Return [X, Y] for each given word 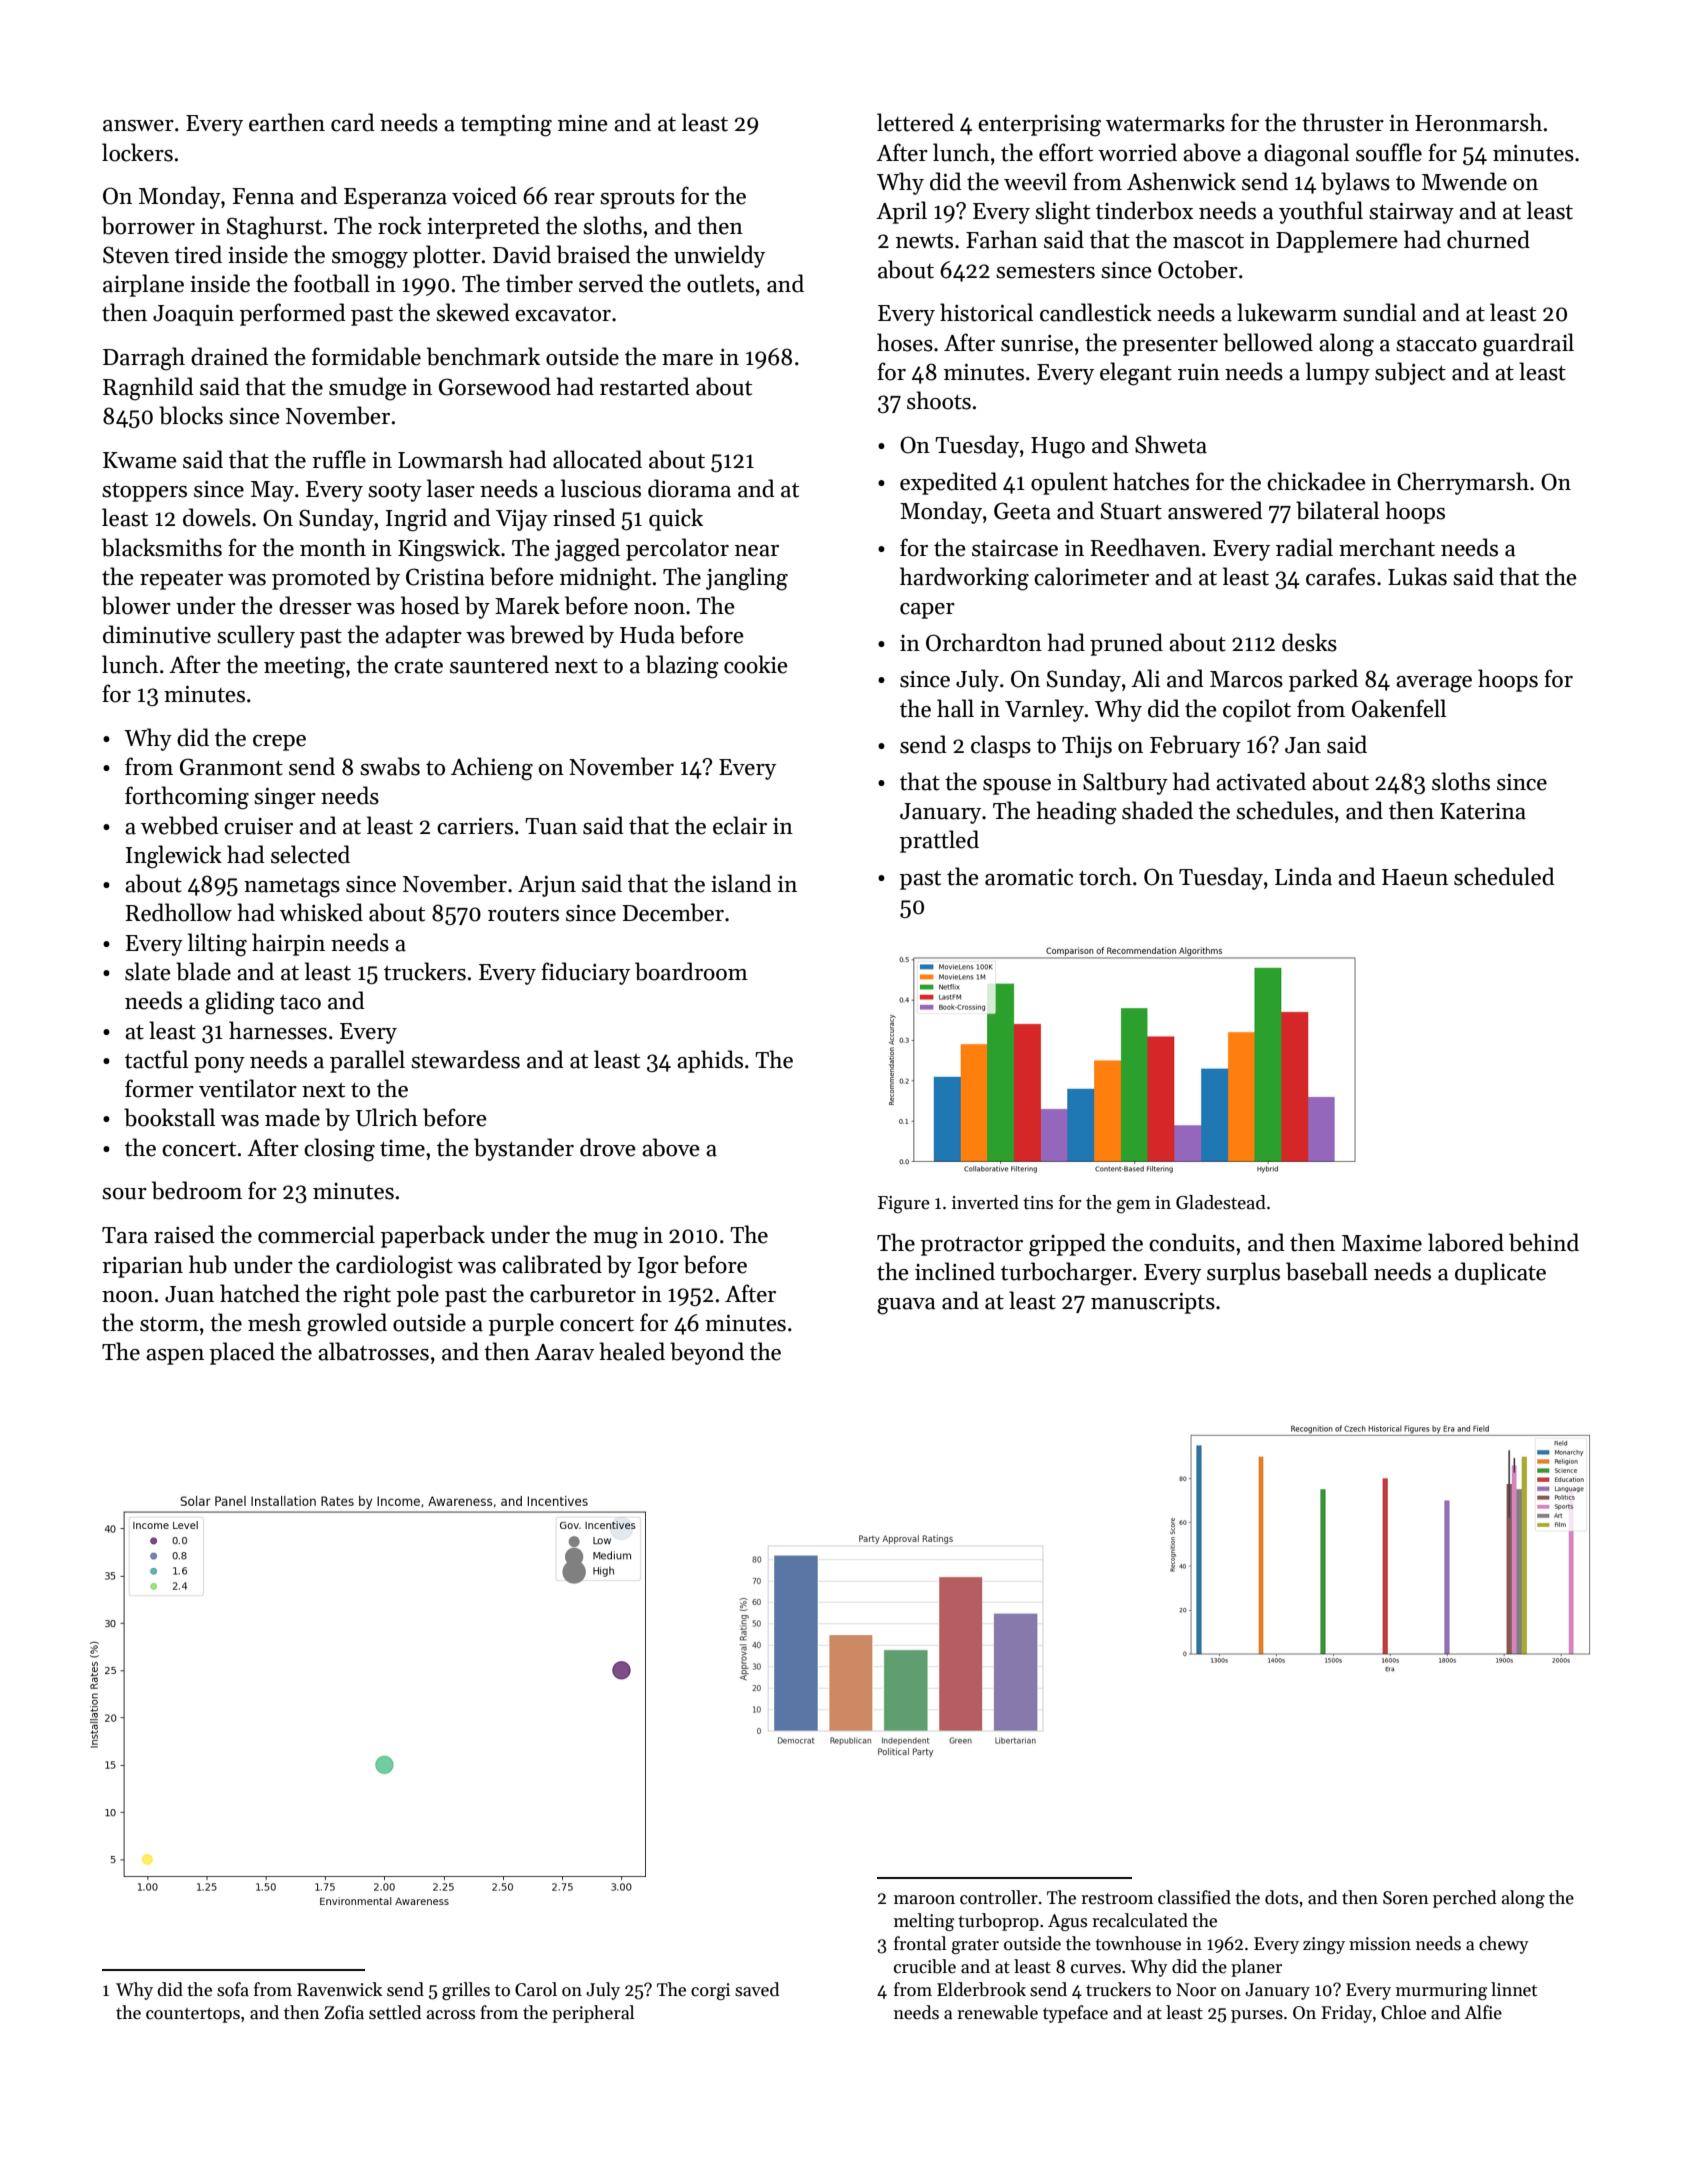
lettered [915, 122]
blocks [191, 415]
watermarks [1165, 122]
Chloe [1403, 2012]
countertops [193, 2015]
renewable [997, 2012]
